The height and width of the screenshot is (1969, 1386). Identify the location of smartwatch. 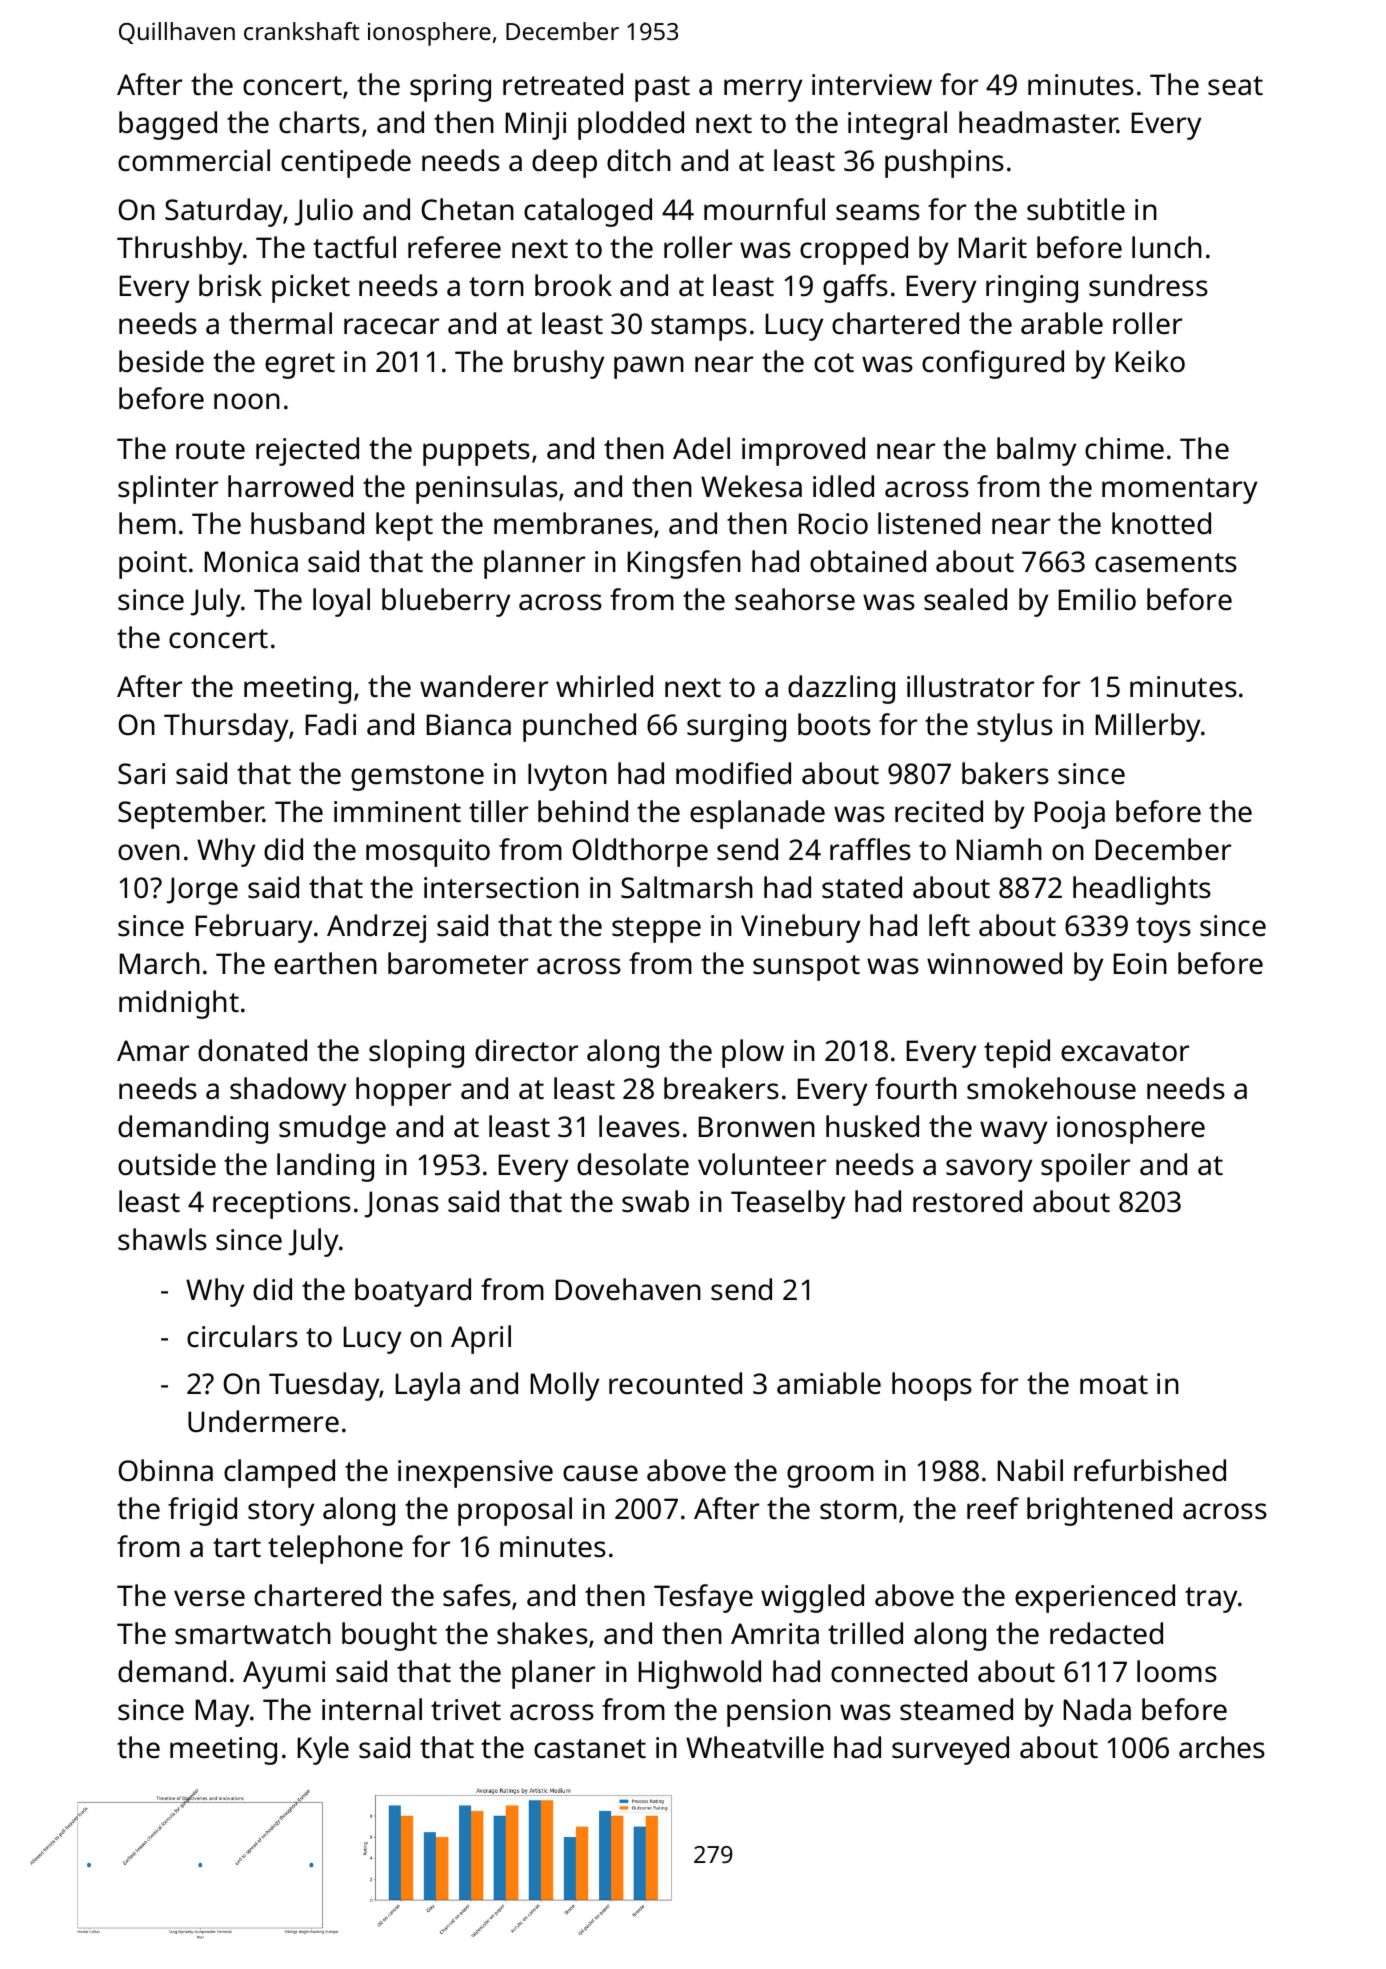
(253, 1633).
